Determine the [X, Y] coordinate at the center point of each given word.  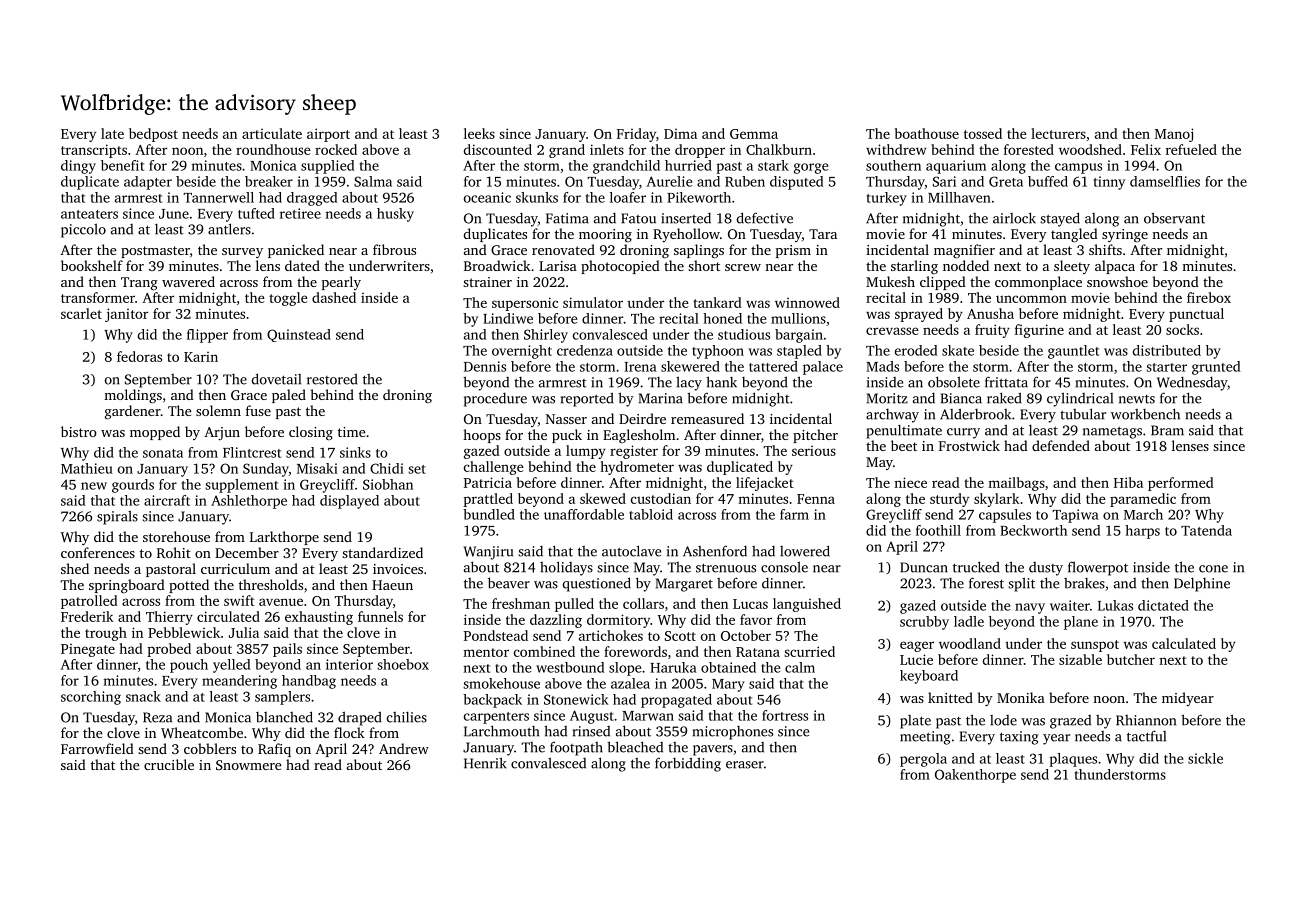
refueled [1191, 149]
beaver [509, 583]
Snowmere [249, 765]
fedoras [139, 356]
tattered [773, 366]
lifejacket [765, 484]
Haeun [392, 585]
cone [1213, 569]
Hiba [1128, 482]
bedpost [153, 135]
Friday [636, 135]
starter [1166, 367]
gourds [133, 486]
